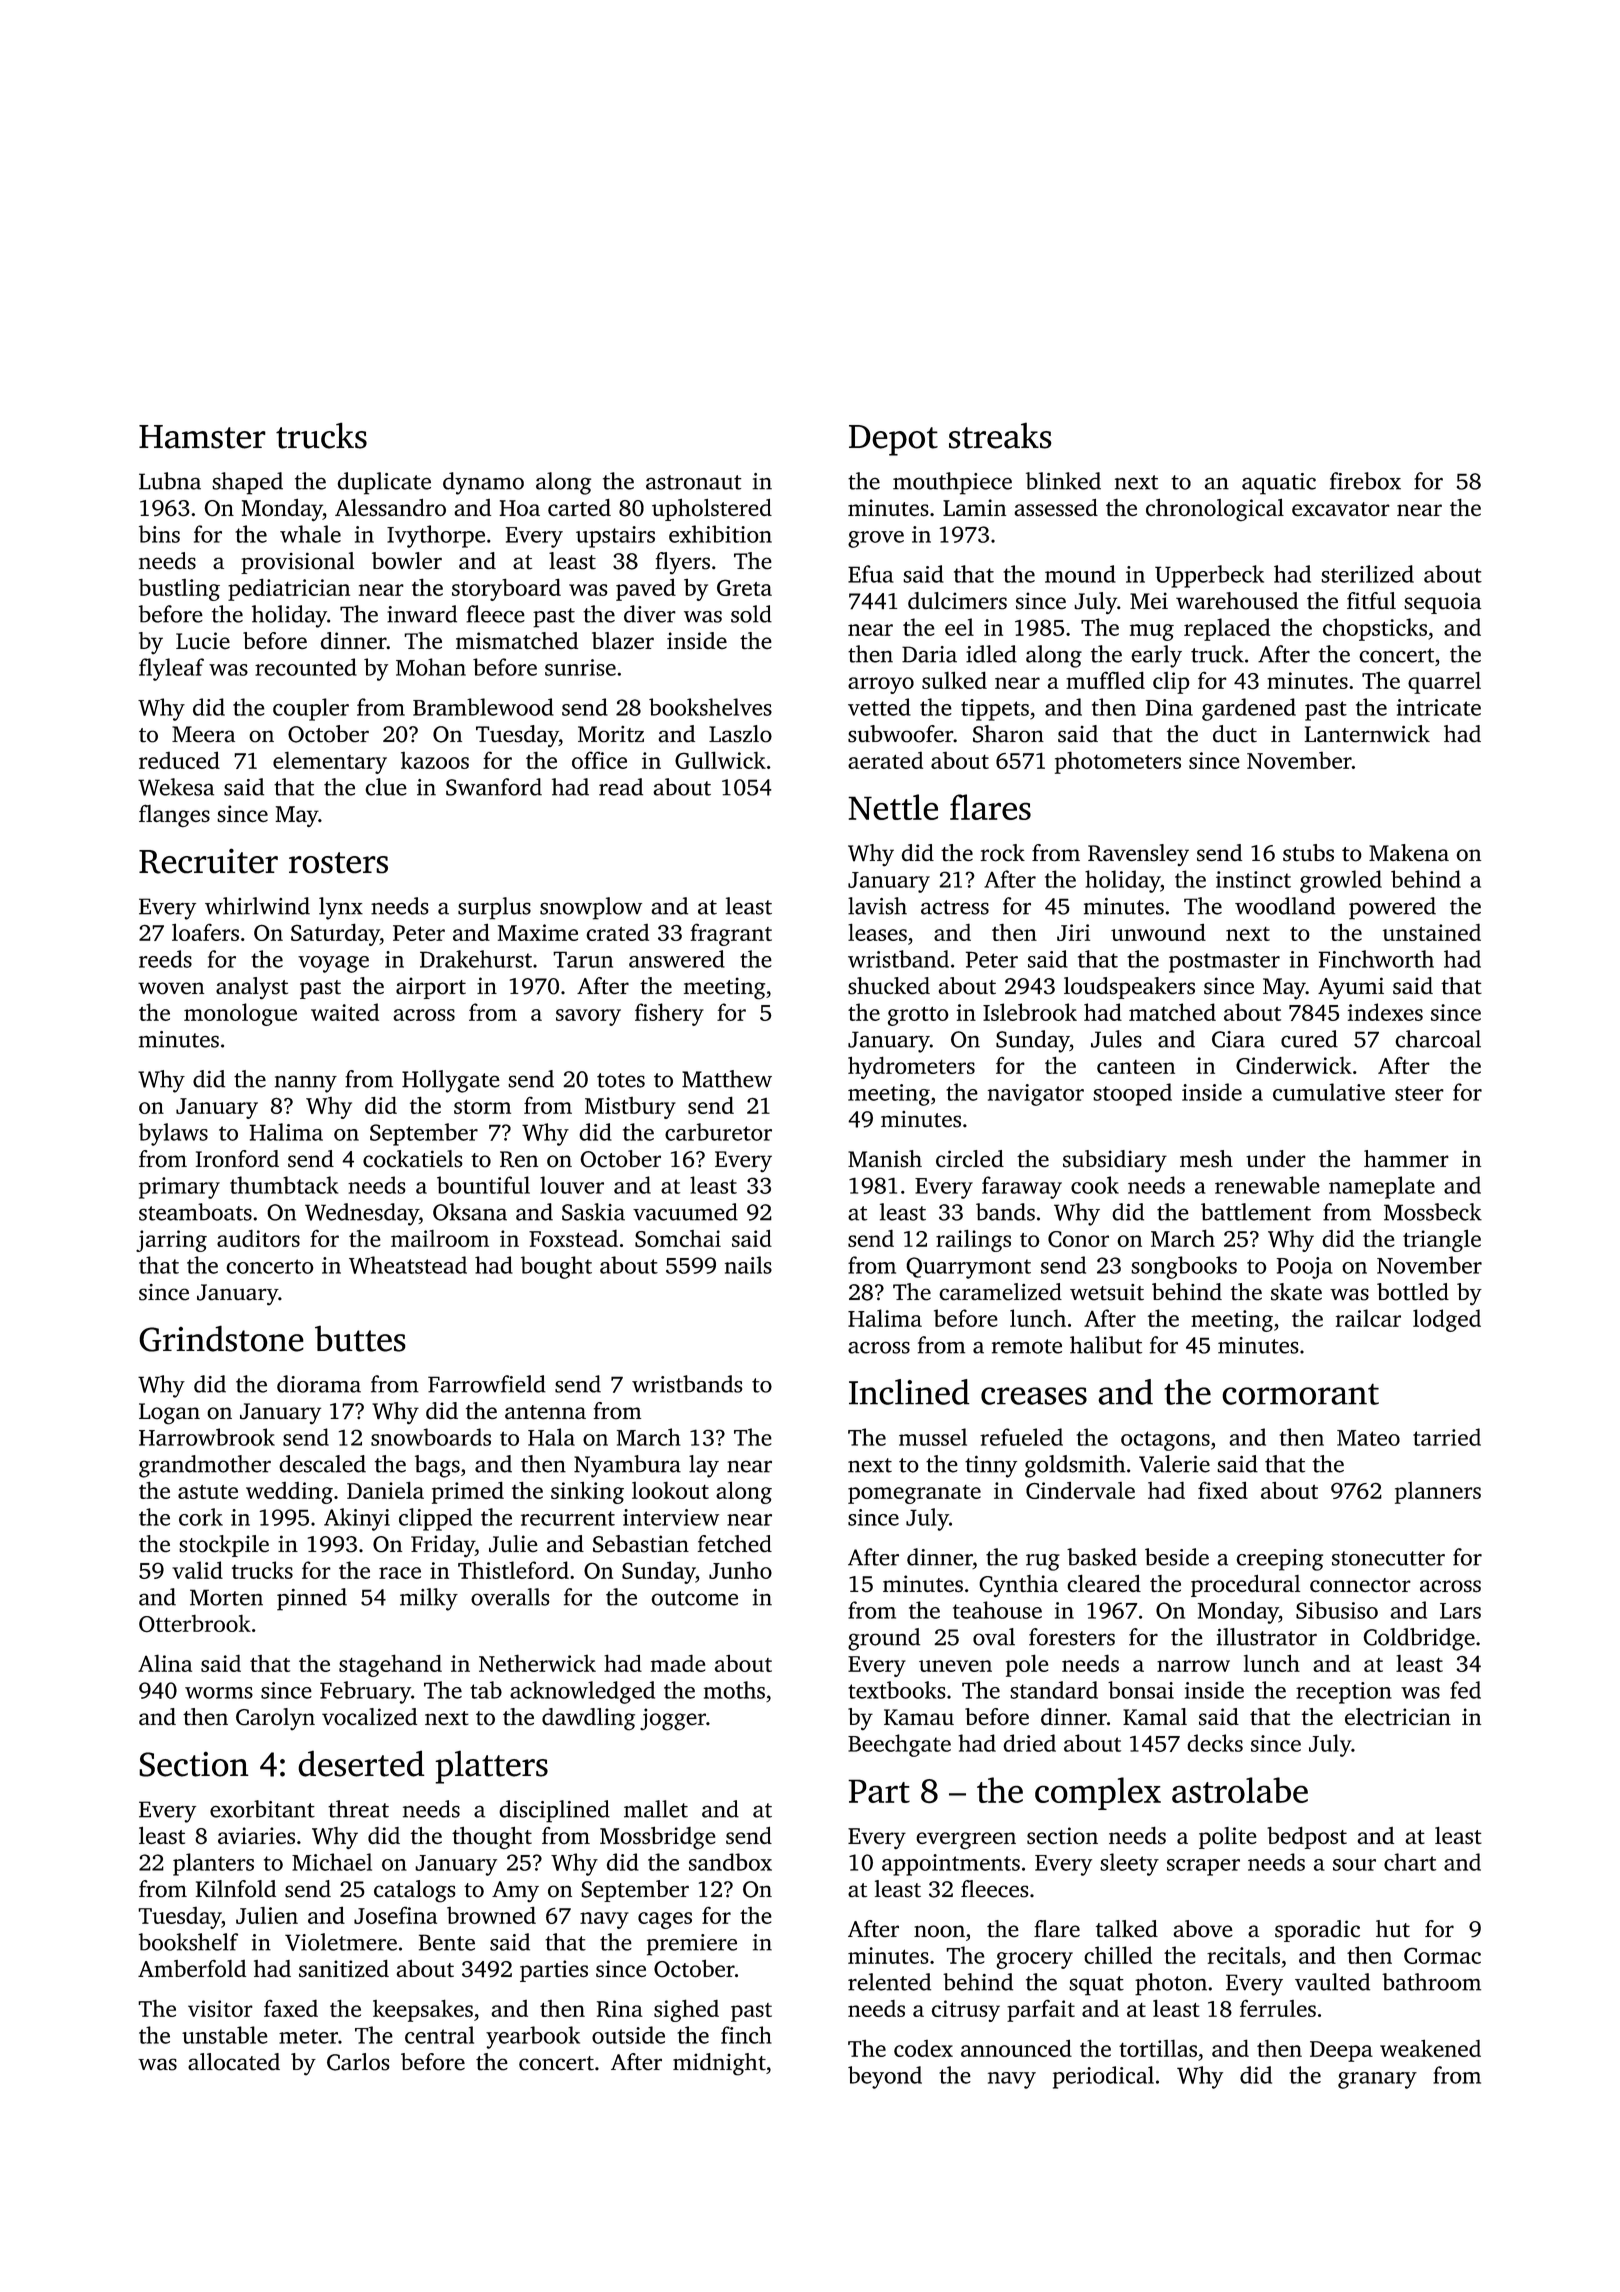 This document has height=2292, width=1620. I want to click on Daria, so click(929, 654).
